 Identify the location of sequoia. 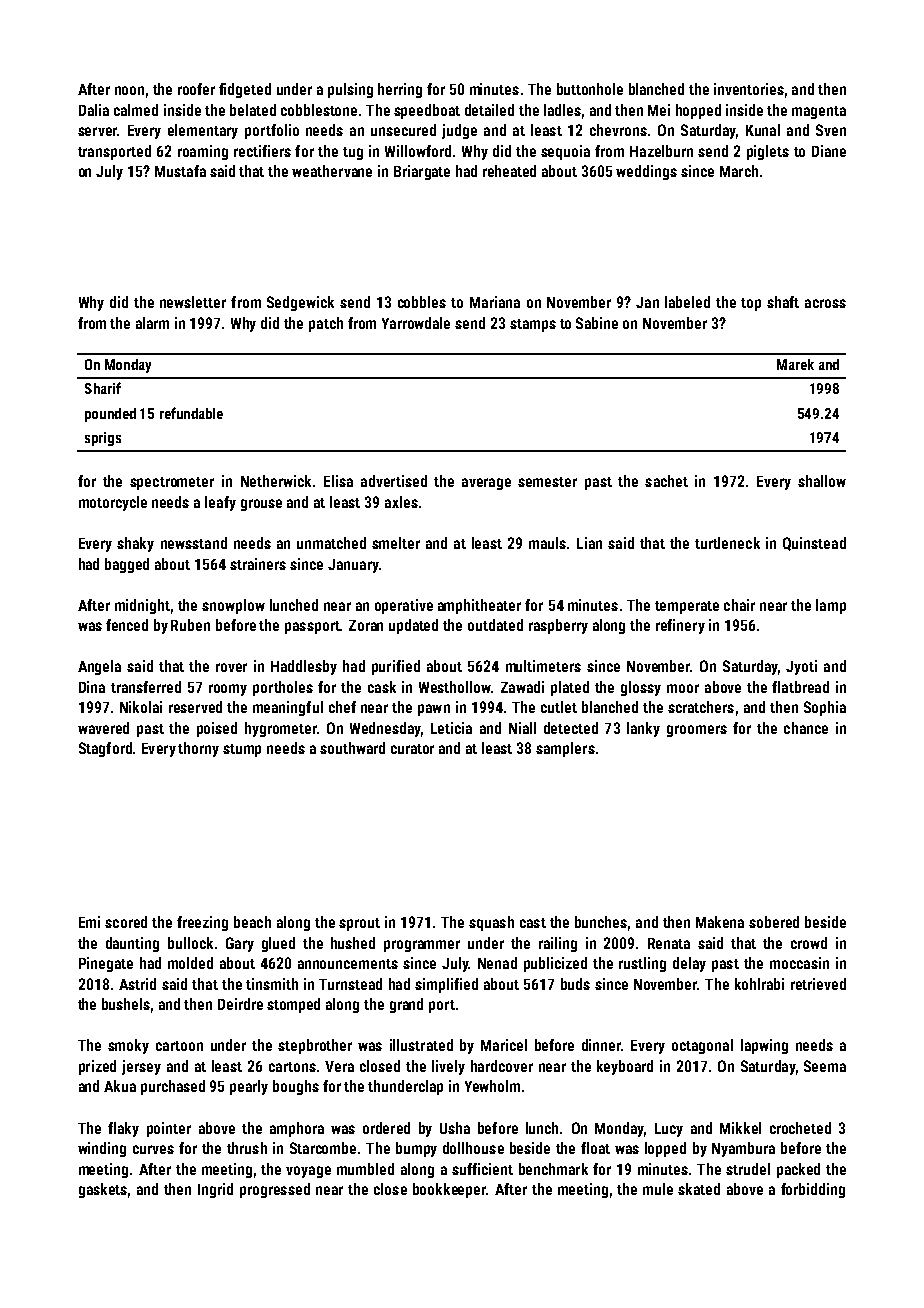
(565, 152).
